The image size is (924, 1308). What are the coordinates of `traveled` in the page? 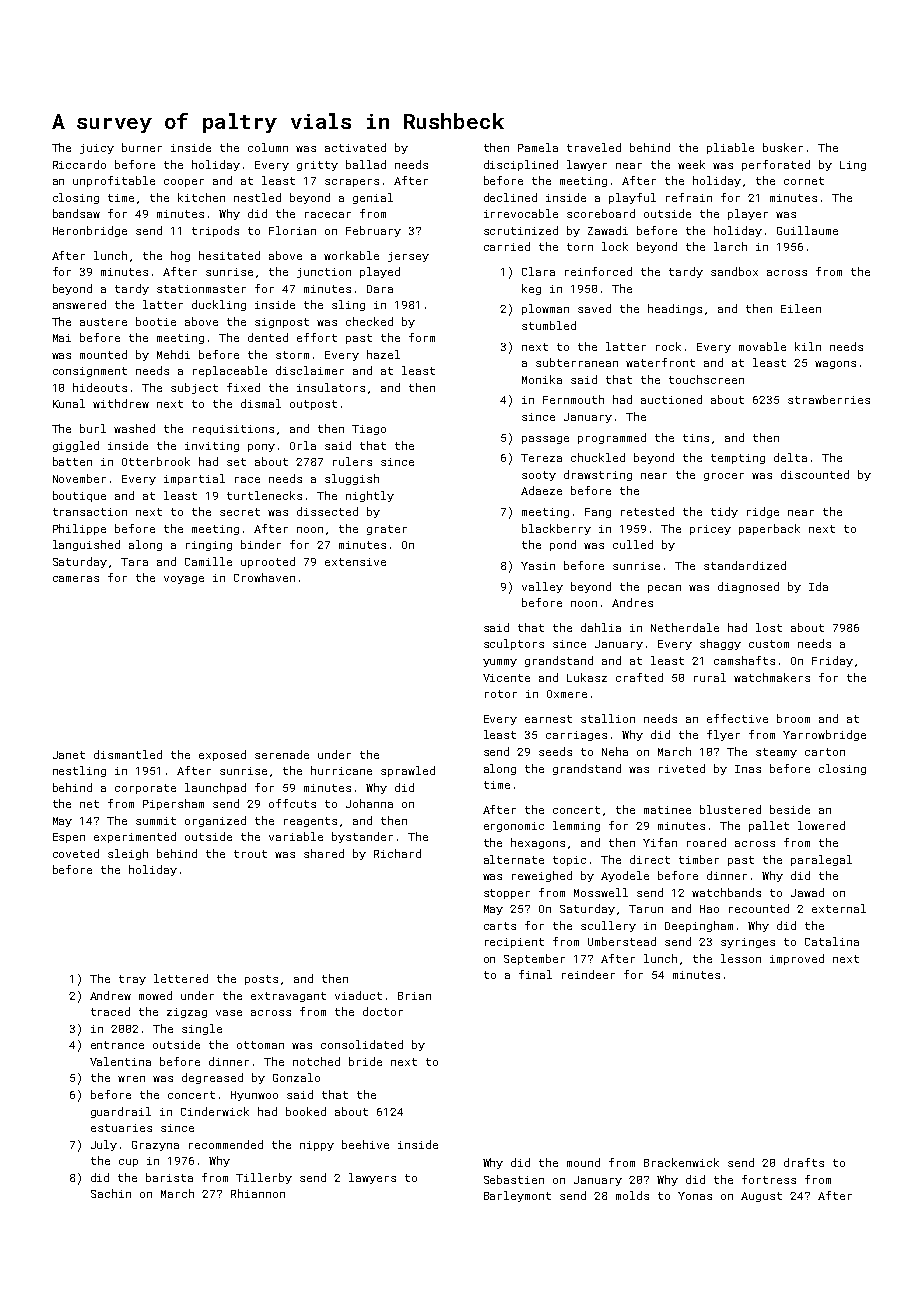 It's located at (594, 147).
